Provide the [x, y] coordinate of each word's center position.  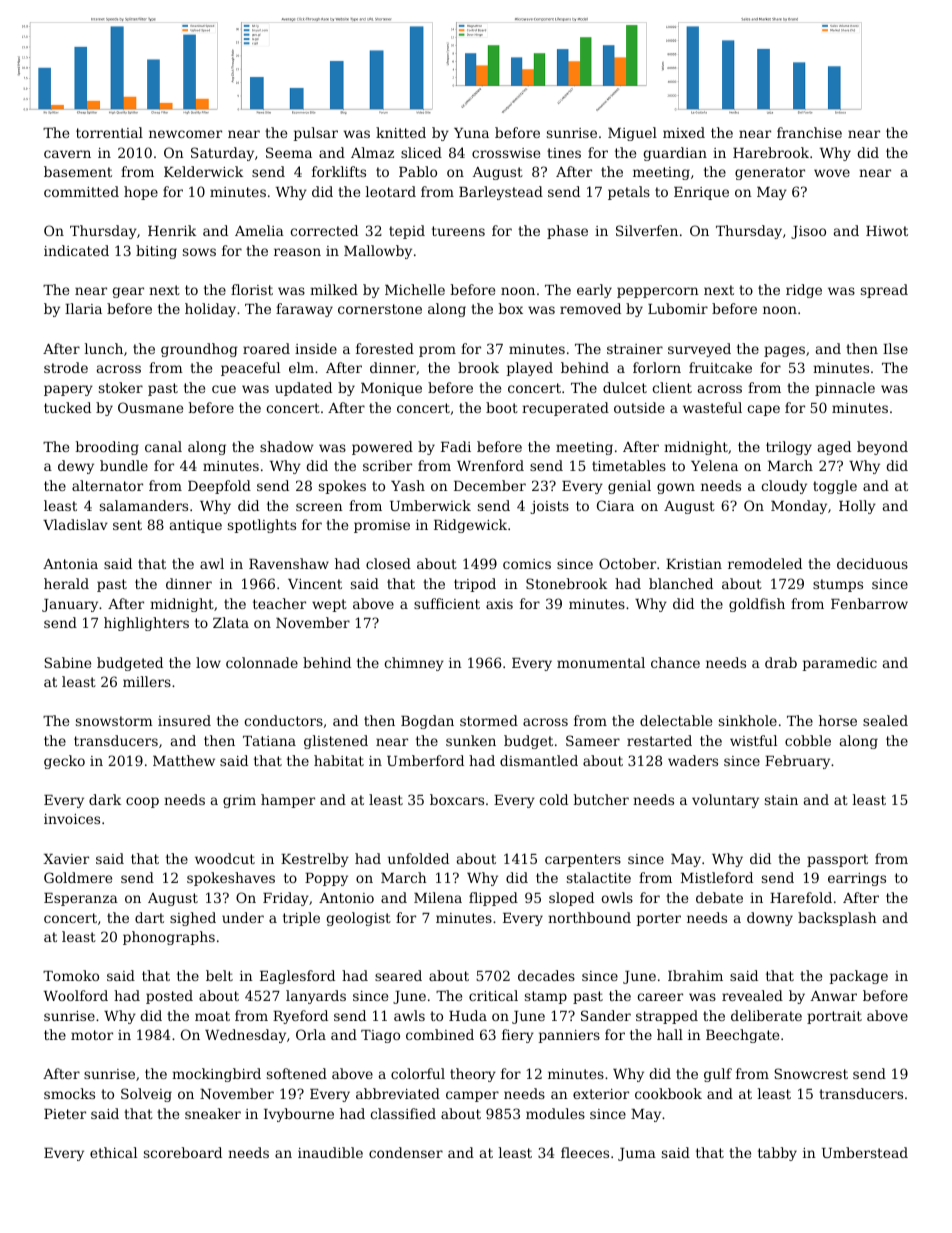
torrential [109, 132]
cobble [808, 740]
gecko [64, 762]
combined [440, 1034]
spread [884, 291]
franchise [809, 132]
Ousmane [150, 407]
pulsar [316, 134]
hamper [288, 801]
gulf [718, 1075]
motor [92, 1035]
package [859, 977]
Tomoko [71, 975]
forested [385, 348]
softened [297, 1073]
